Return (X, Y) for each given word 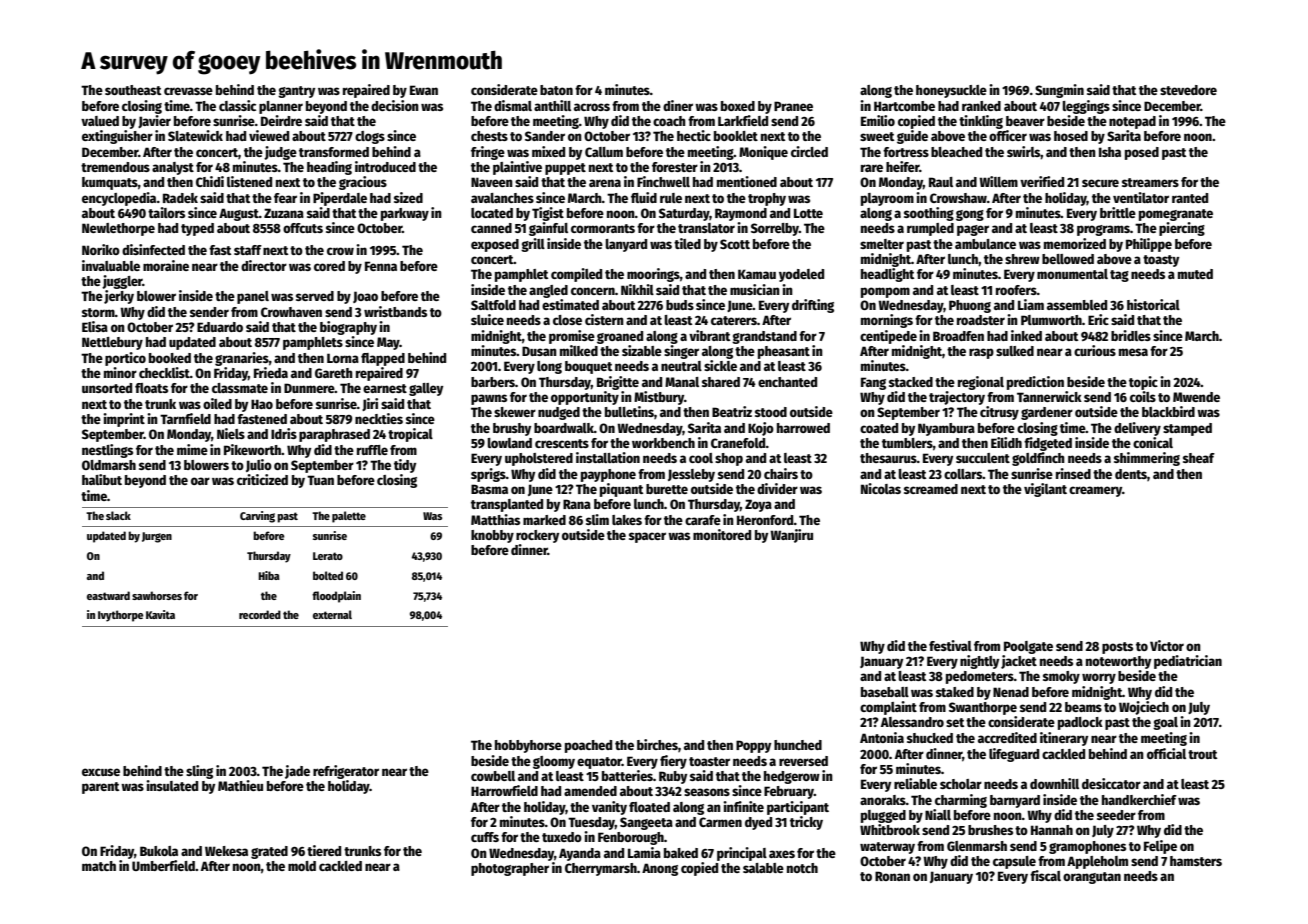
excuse (101, 772)
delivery (1137, 429)
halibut (102, 479)
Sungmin (1059, 91)
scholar (961, 784)
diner (678, 105)
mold (302, 866)
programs (1103, 230)
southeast (133, 90)
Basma (489, 489)
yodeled (801, 275)
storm (98, 312)
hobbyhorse (528, 746)
